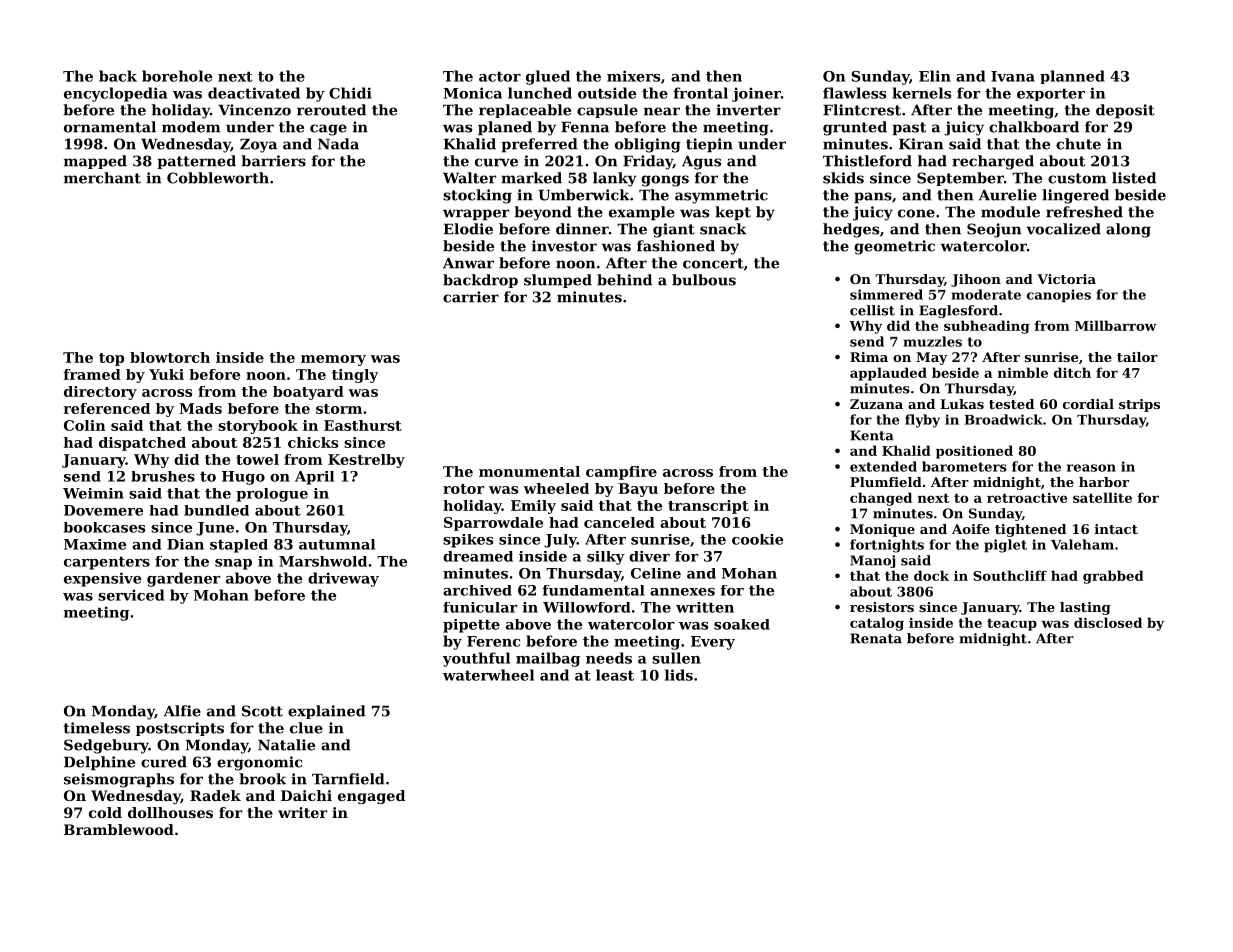  I want to click on serviced, so click(131, 595).
